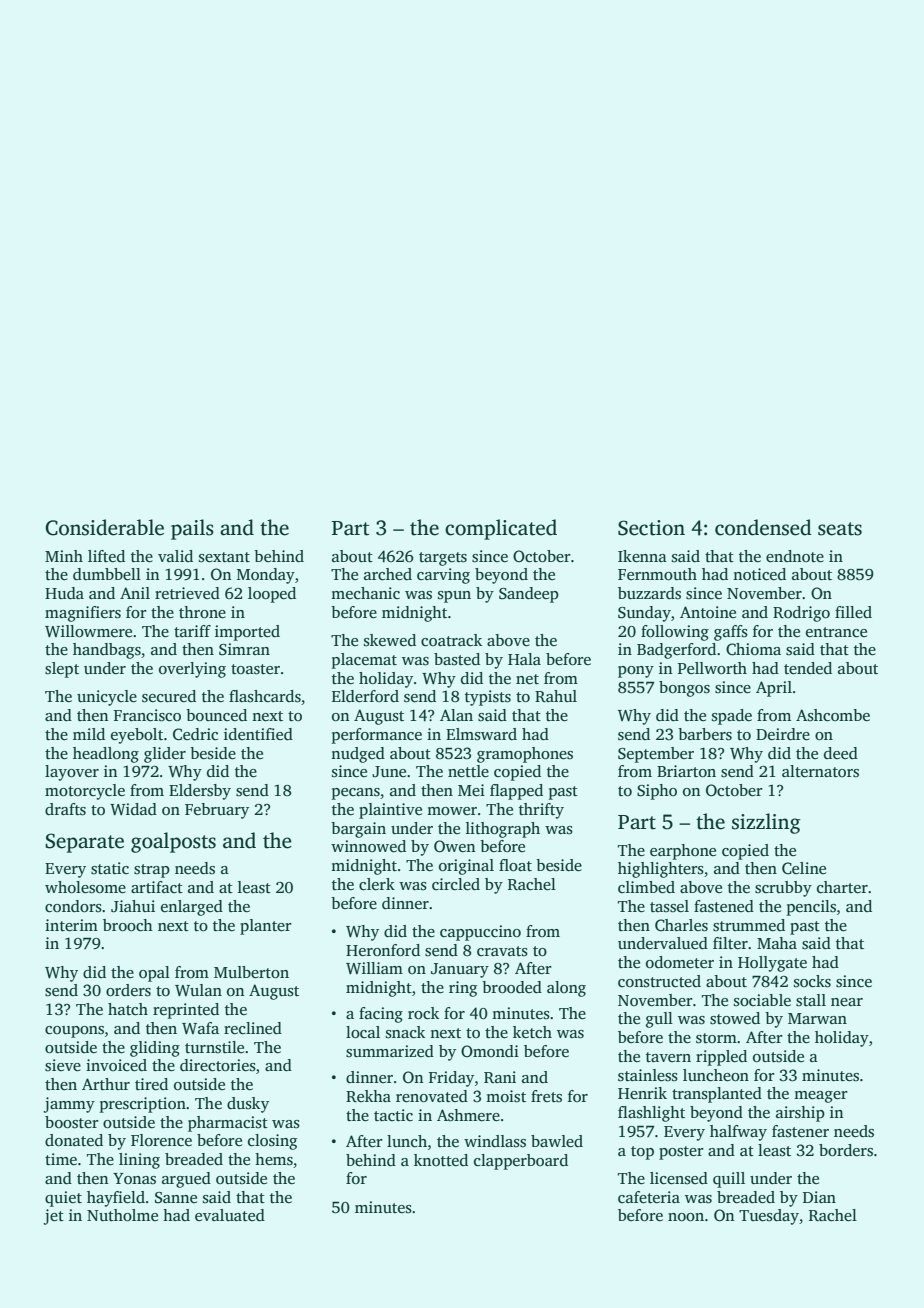 This screenshot has width=924, height=1308. I want to click on pails, so click(192, 529).
